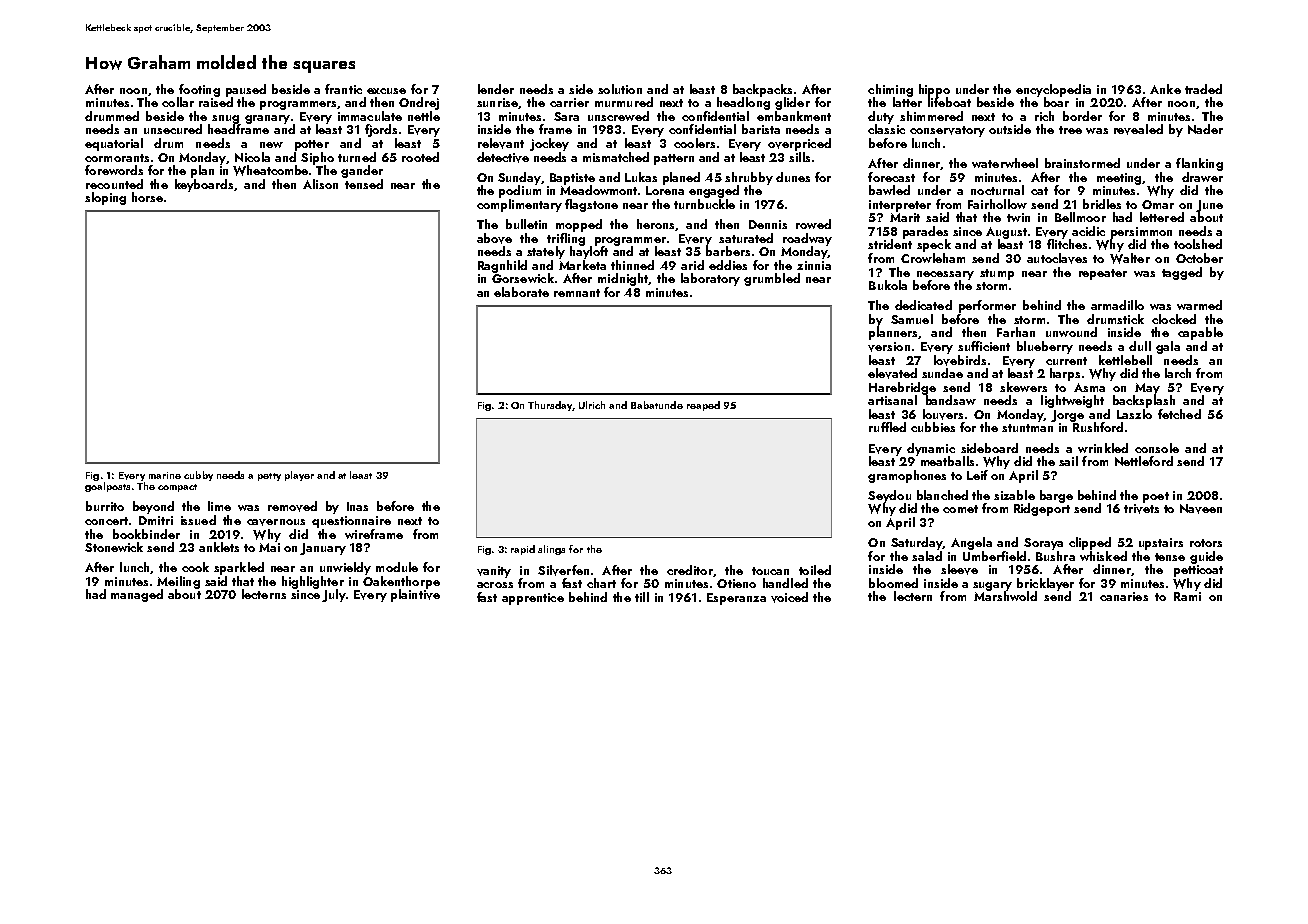  What do you see at coordinates (1119, 179) in the screenshot?
I see `meeting` at bounding box center [1119, 179].
